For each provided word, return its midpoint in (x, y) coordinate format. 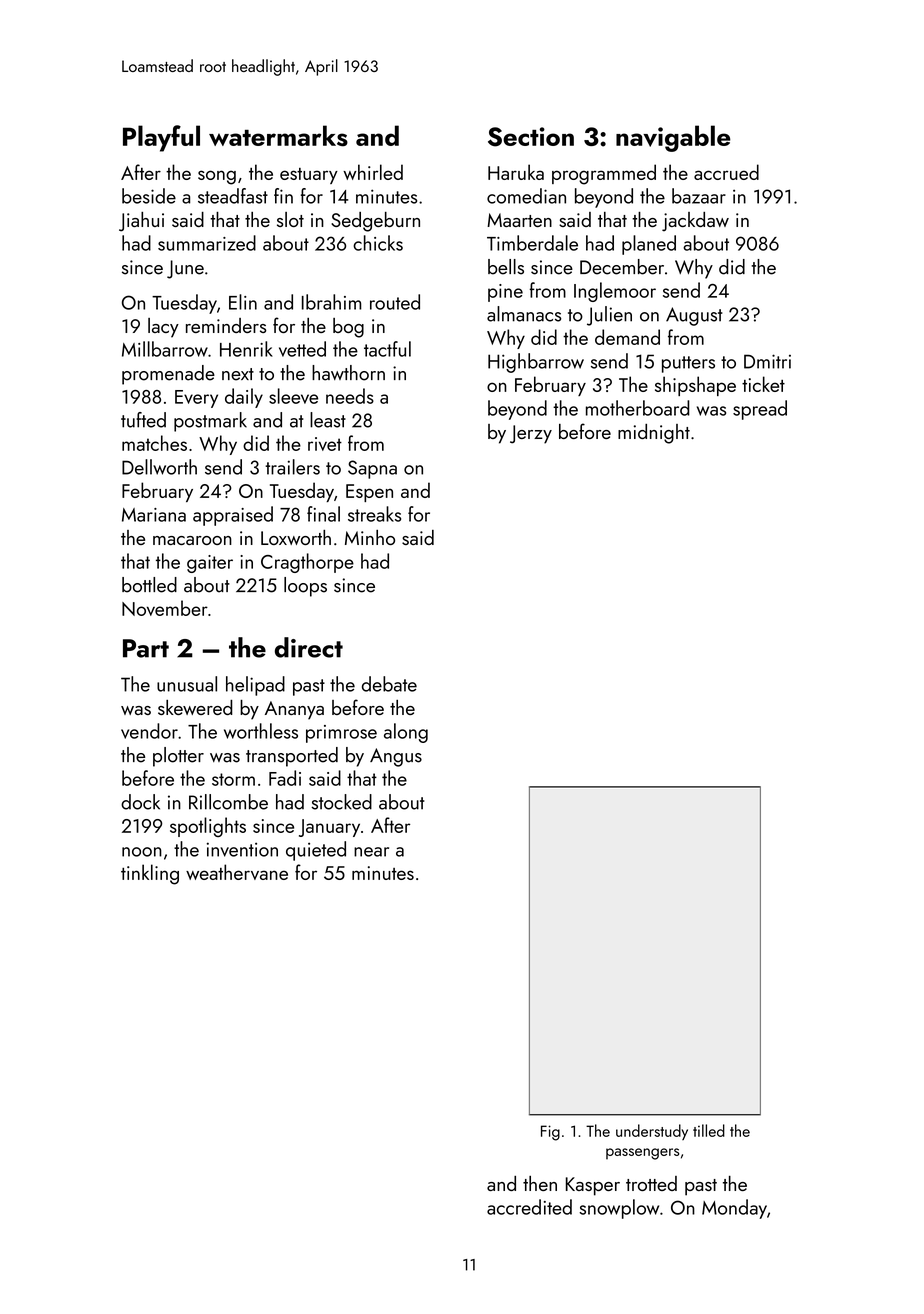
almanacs (524, 314)
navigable (673, 138)
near (371, 852)
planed (649, 245)
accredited (529, 1207)
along (406, 733)
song (217, 177)
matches (154, 443)
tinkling (150, 874)
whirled (373, 172)
